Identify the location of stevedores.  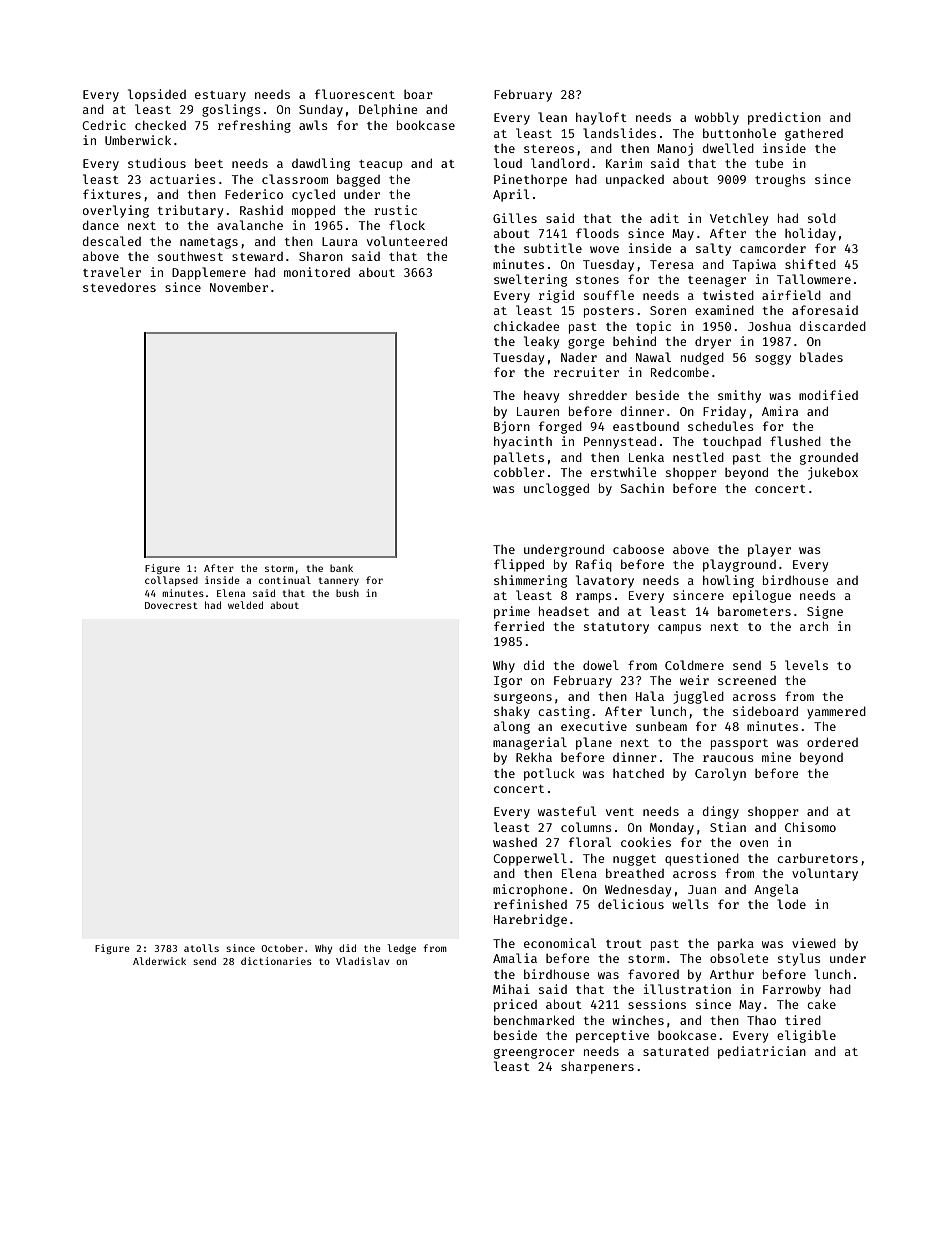
(119, 287).
